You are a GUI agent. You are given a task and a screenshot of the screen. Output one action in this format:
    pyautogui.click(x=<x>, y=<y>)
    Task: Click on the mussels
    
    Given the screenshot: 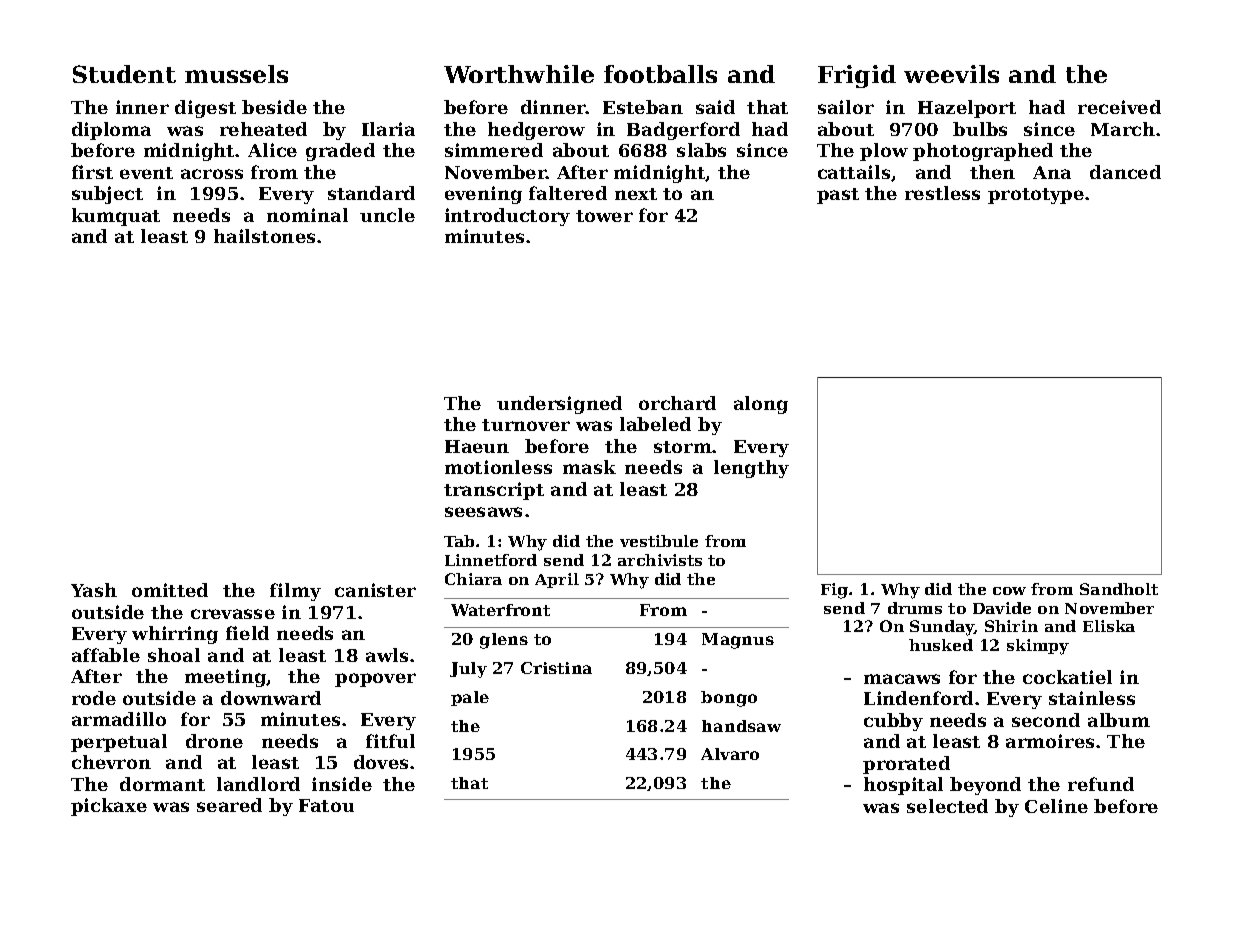 What is the action you would take?
    pyautogui.click(x=236, y=74)
